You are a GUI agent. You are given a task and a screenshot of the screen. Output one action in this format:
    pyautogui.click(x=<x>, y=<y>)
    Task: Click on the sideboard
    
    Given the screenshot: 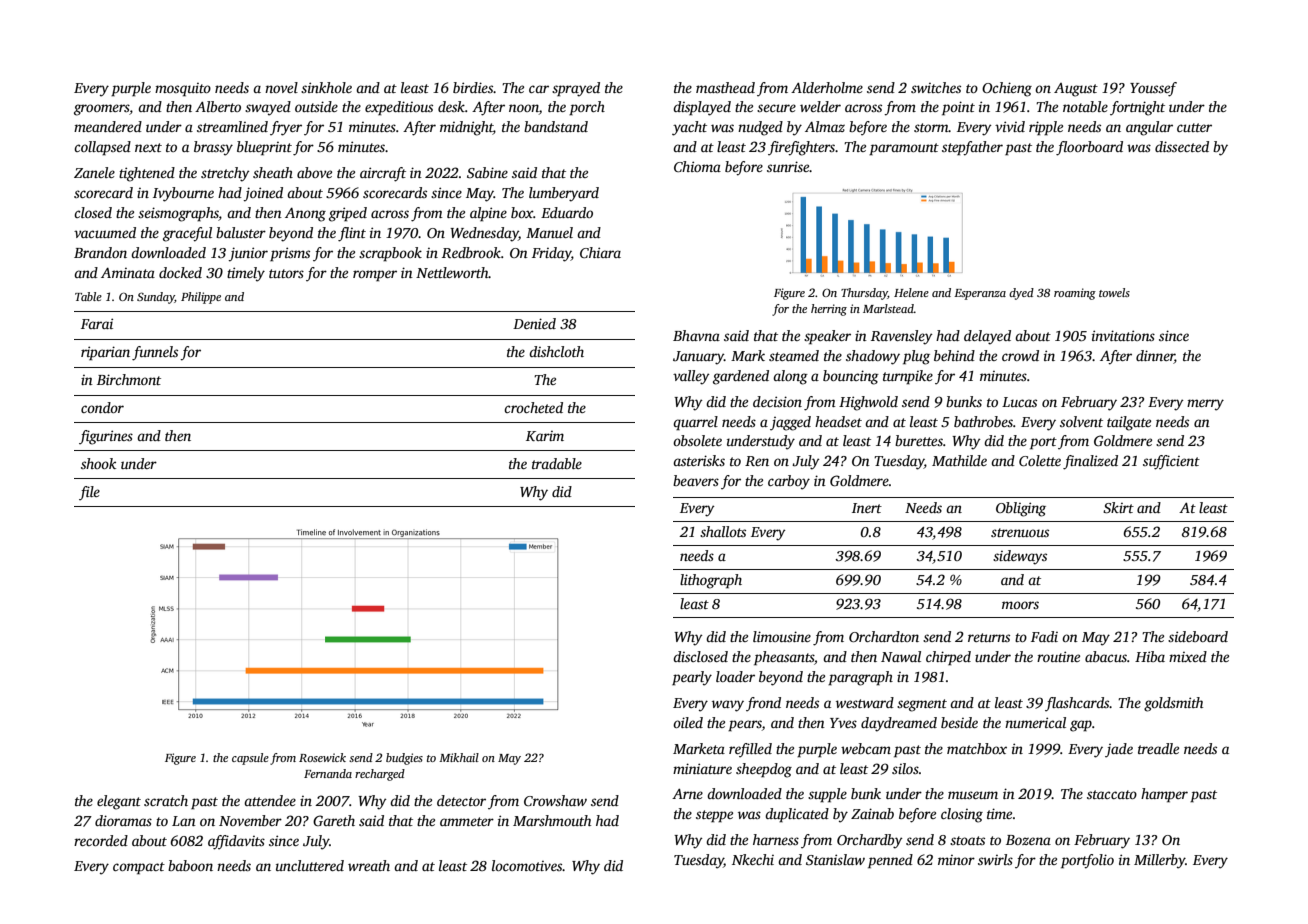 What is the action you would take?
    pyautogui.click(x=1198, y=636)
